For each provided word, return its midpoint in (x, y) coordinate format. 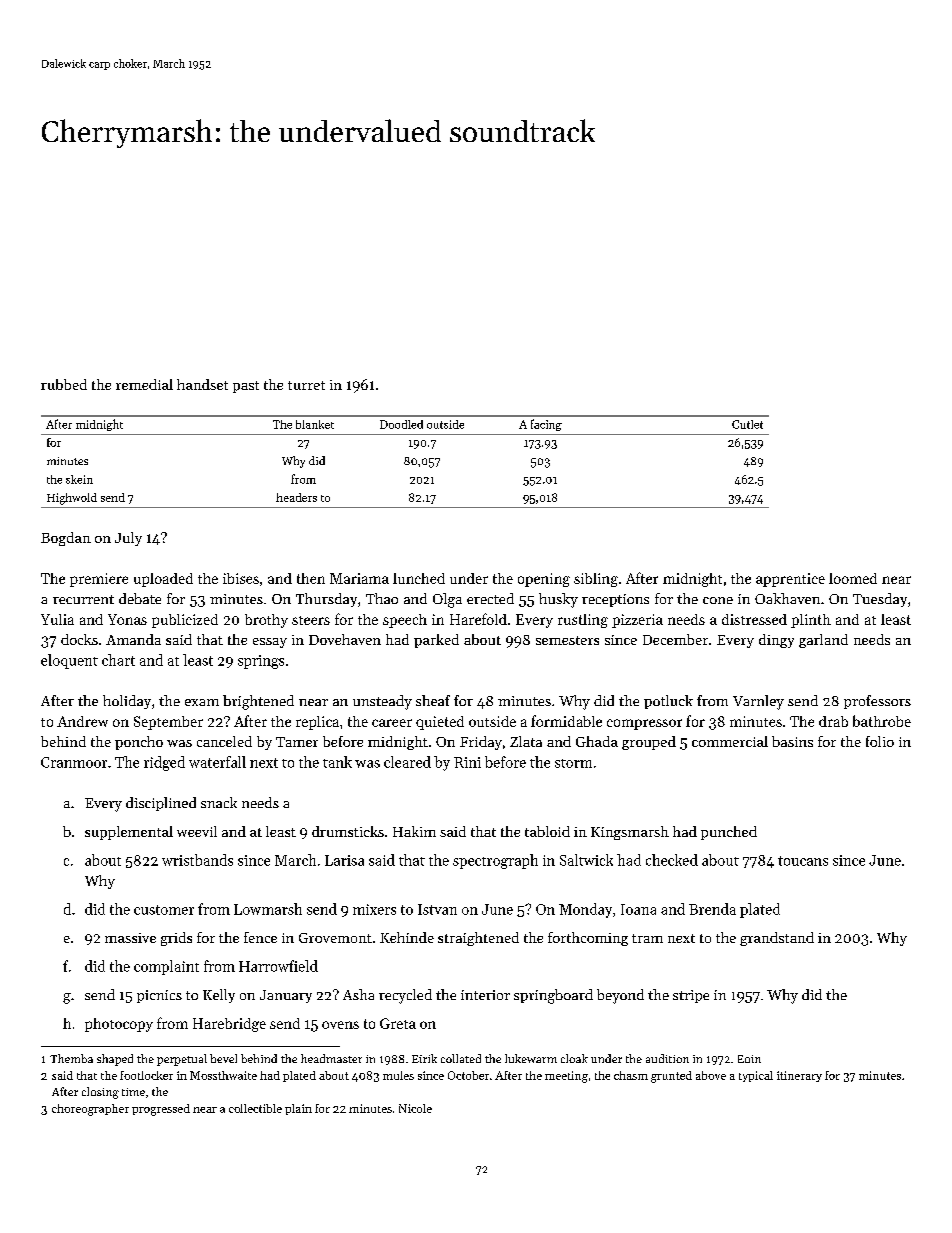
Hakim (414, 831)
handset (202, 384)
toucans (803, 861)
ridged (164, 763)
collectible (255, 1108)
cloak (574, 1058)
